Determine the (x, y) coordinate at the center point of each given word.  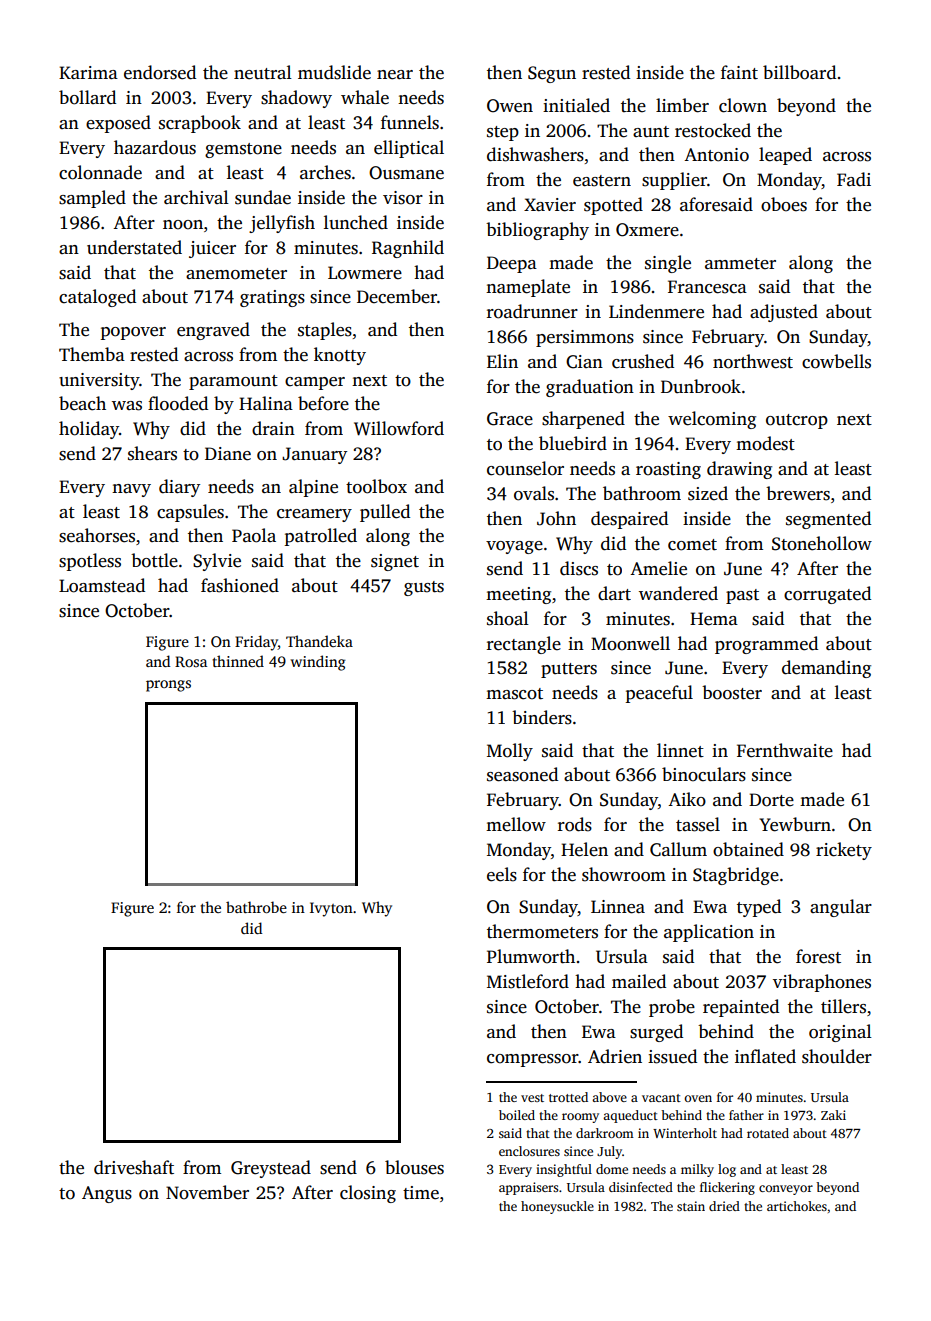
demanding (826, 669)
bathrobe (256, 907)
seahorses (97, 535)
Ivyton (331, 909)
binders (542, 717)
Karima (88, 72)
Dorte (771, 800)
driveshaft (134, 1167)
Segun (552, 74)
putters (569, 670)
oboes (784, 204)
